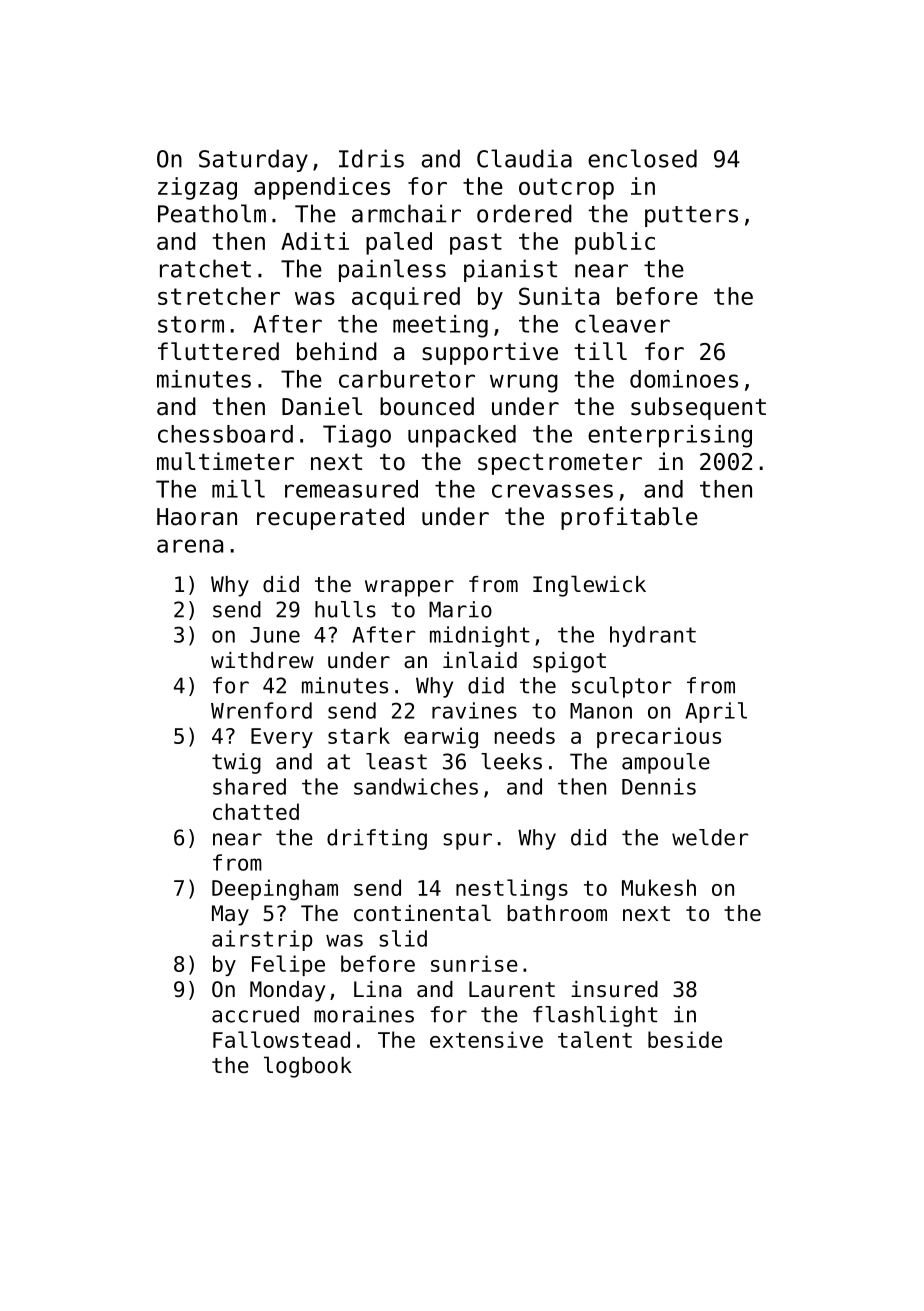 This screenshot has width=924, height=1311. What do you see at coordinates (716, 712) in the screenshot?
I see `April` at bounding box center [716, 712].
